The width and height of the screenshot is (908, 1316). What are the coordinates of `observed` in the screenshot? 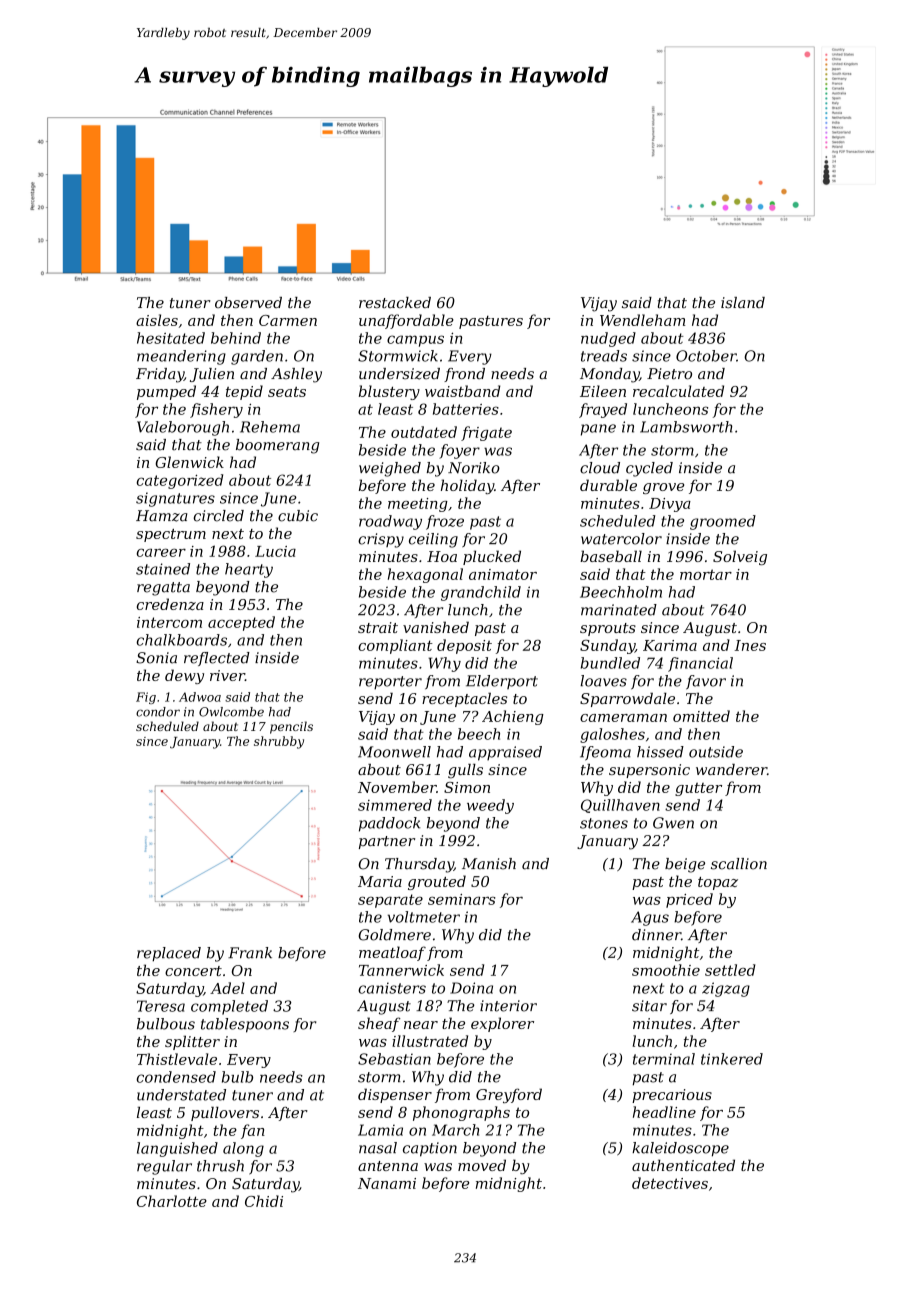 It's located at (248, 302).
